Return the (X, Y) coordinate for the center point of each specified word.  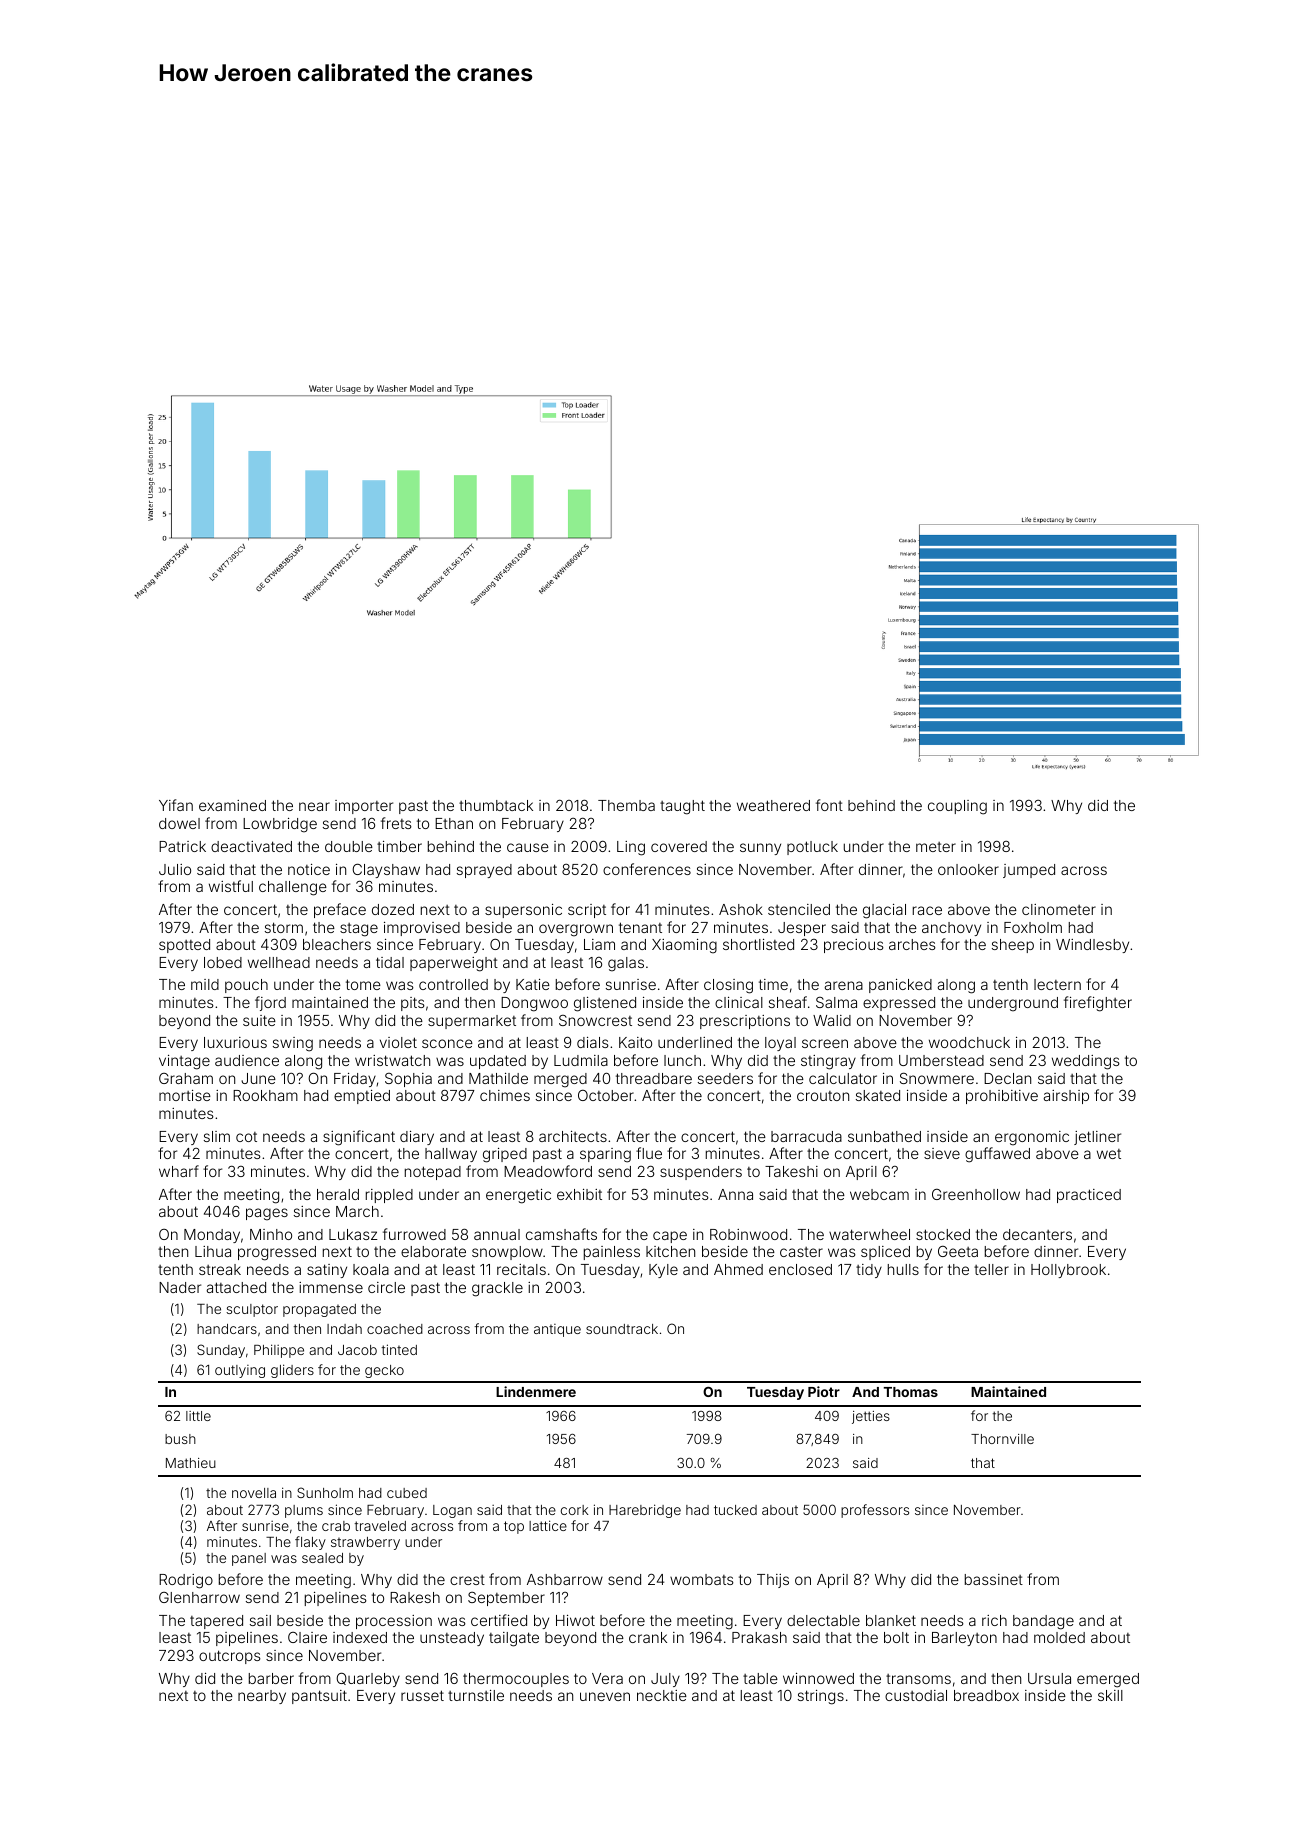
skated (878, 1095)
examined (232, 805)
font (829, 805)
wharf (179, 1171)
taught (682, 807)
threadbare (654, 1078)
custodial (916, 1695)
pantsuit (319, 1697)
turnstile (476, 1695)
